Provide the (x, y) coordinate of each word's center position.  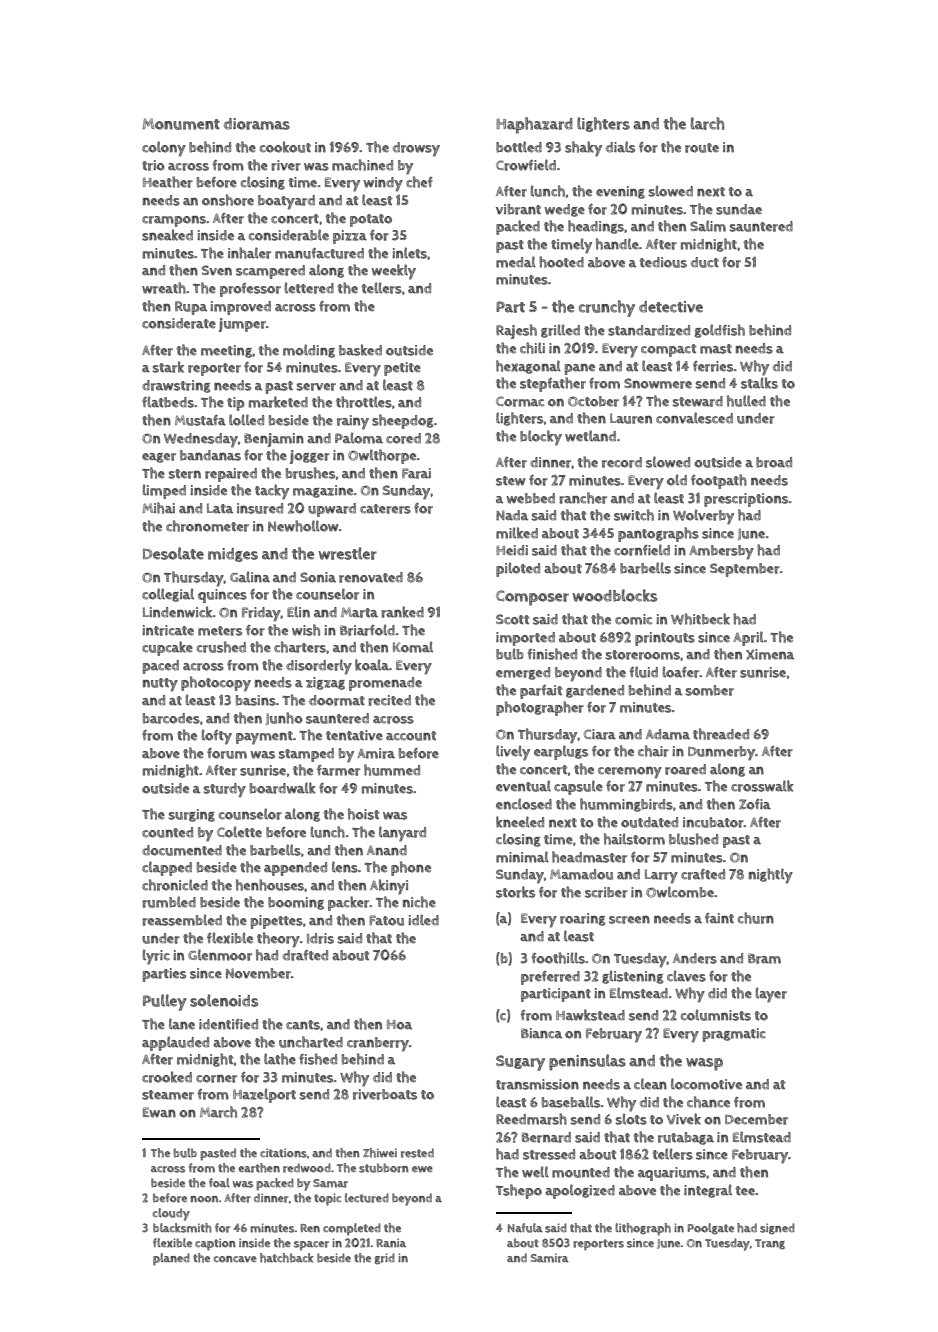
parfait (541, 692)
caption (215, 1244)
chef (419, 182)
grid (384, 1259)
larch (707, 123)
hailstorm (634, 839)
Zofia (755, 804)
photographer (540, 708)
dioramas (257, 124)
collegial (168, 595)
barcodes (171, 718)
